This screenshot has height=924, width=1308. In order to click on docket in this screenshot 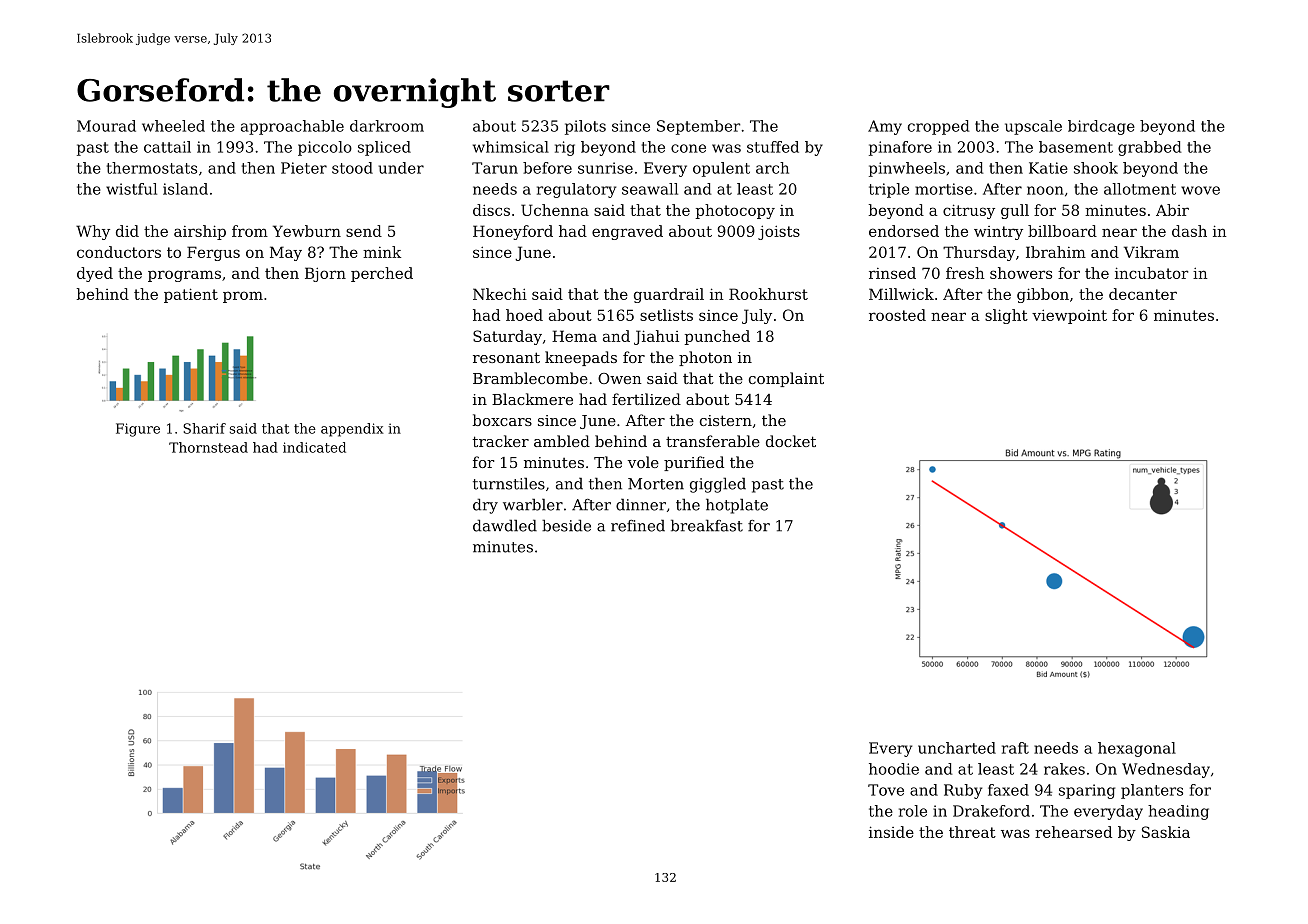, I will do `click(791, 441)`.
